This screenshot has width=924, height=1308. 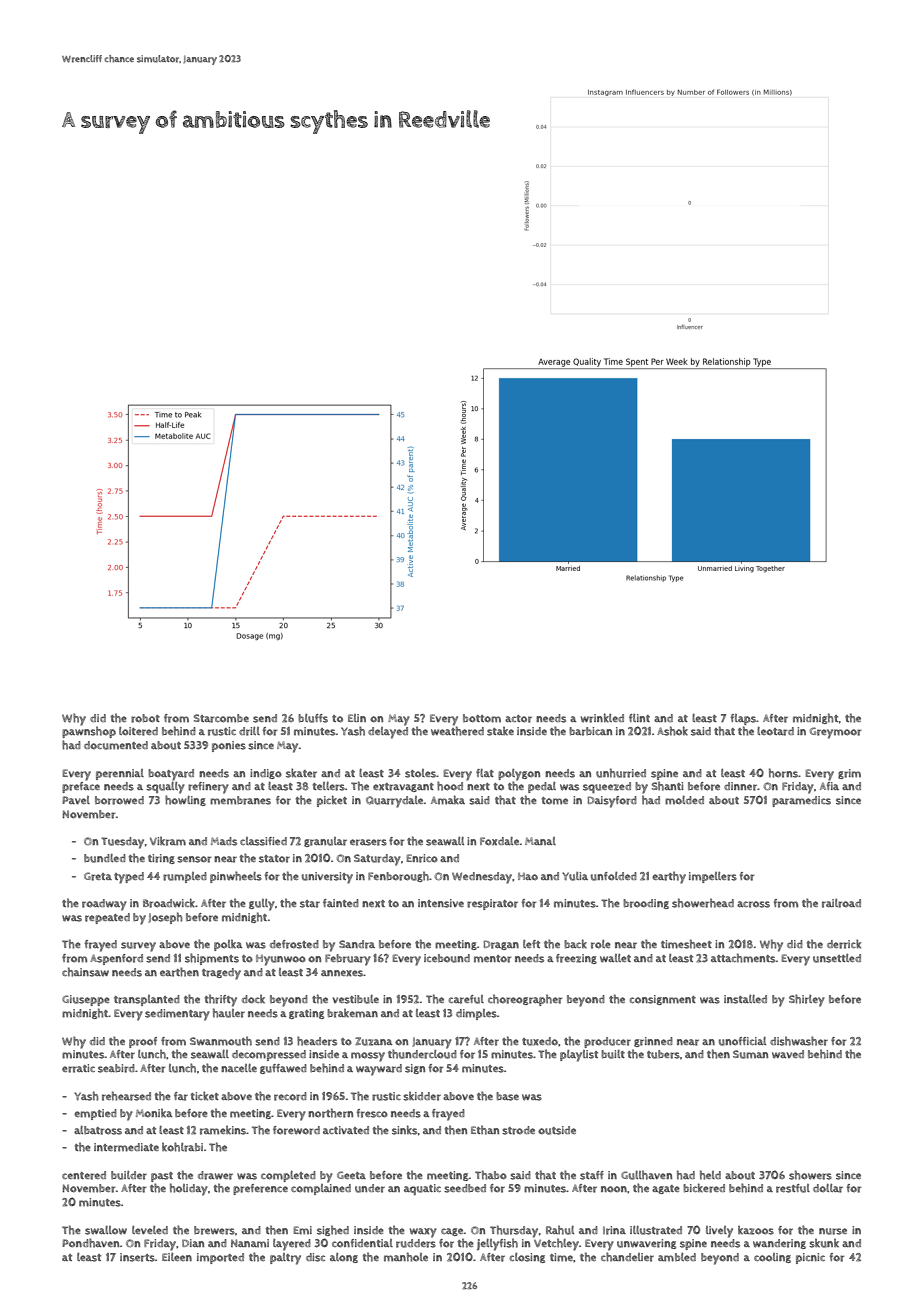 I want to click on dimples, so click(x=476, y=1014).
